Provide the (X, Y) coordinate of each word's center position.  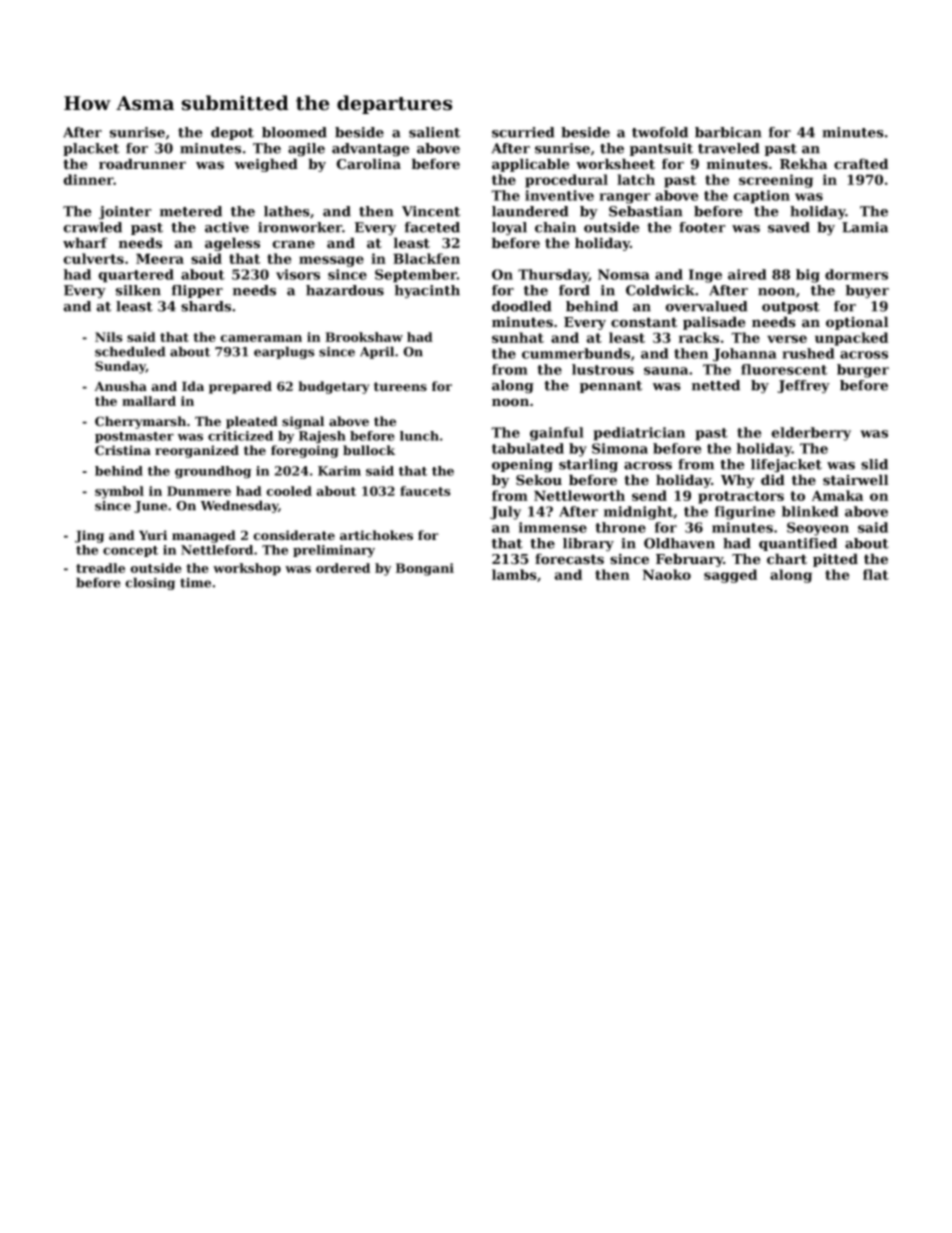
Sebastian (646, 211)
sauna (666, 371)
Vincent (431, 211)
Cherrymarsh (140, 422)
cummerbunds (576, 353)
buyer (867, 292)
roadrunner (142, 164)
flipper (197, 291)
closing (150, 583)
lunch (419, 436)
